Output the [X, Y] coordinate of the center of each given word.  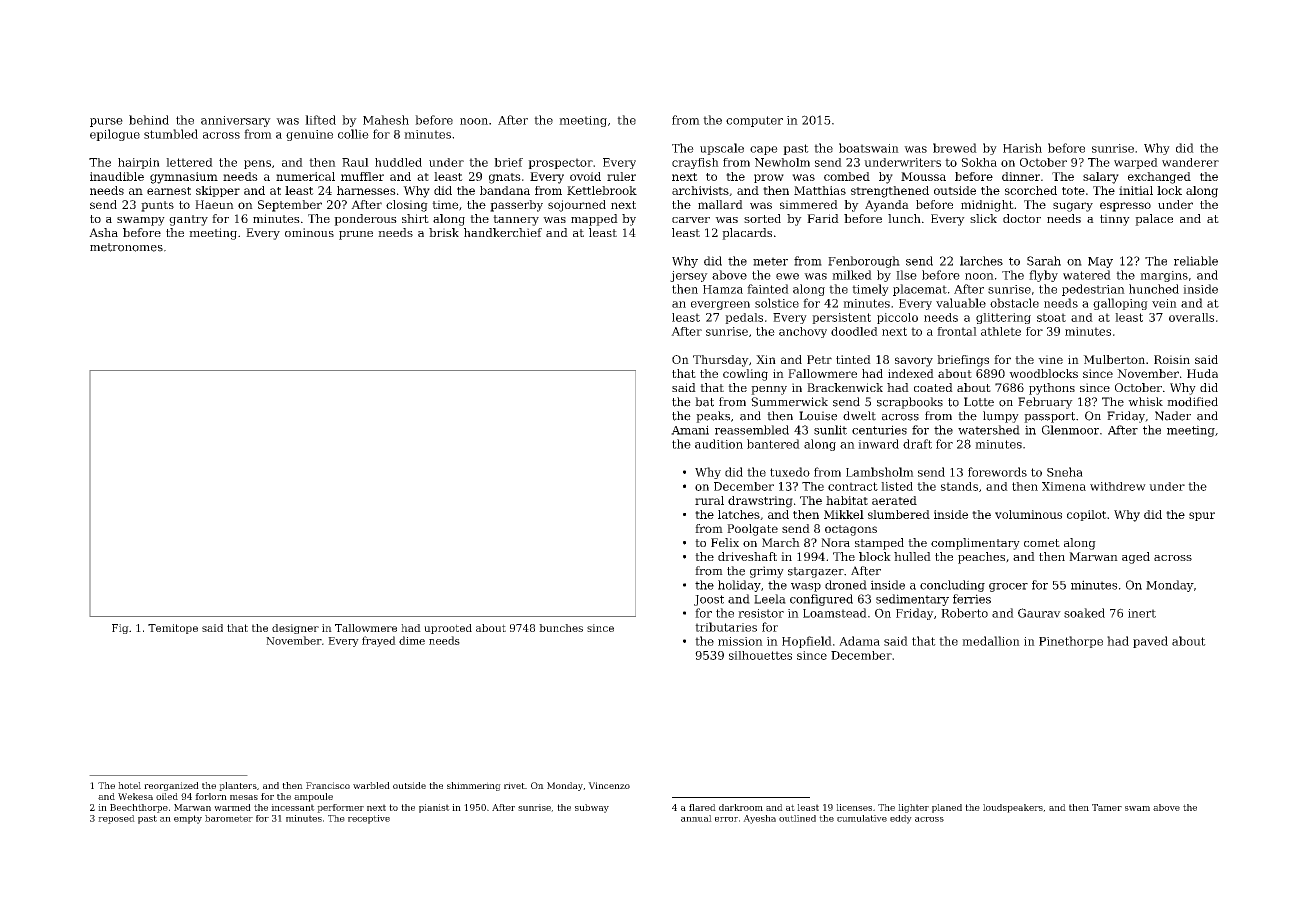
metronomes [126, 247]
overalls [1191, 317]
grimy [767, 572]
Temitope [173, 629]
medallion [991, 641]
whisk [1145, 402]
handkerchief [503, 232]
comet [1042, 543]
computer [754, 121]
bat [704, 402]
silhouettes [760, 655]
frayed [379, 641]
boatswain [869, 148]
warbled [371, 785]
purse [106, 122]
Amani [690, 430]
